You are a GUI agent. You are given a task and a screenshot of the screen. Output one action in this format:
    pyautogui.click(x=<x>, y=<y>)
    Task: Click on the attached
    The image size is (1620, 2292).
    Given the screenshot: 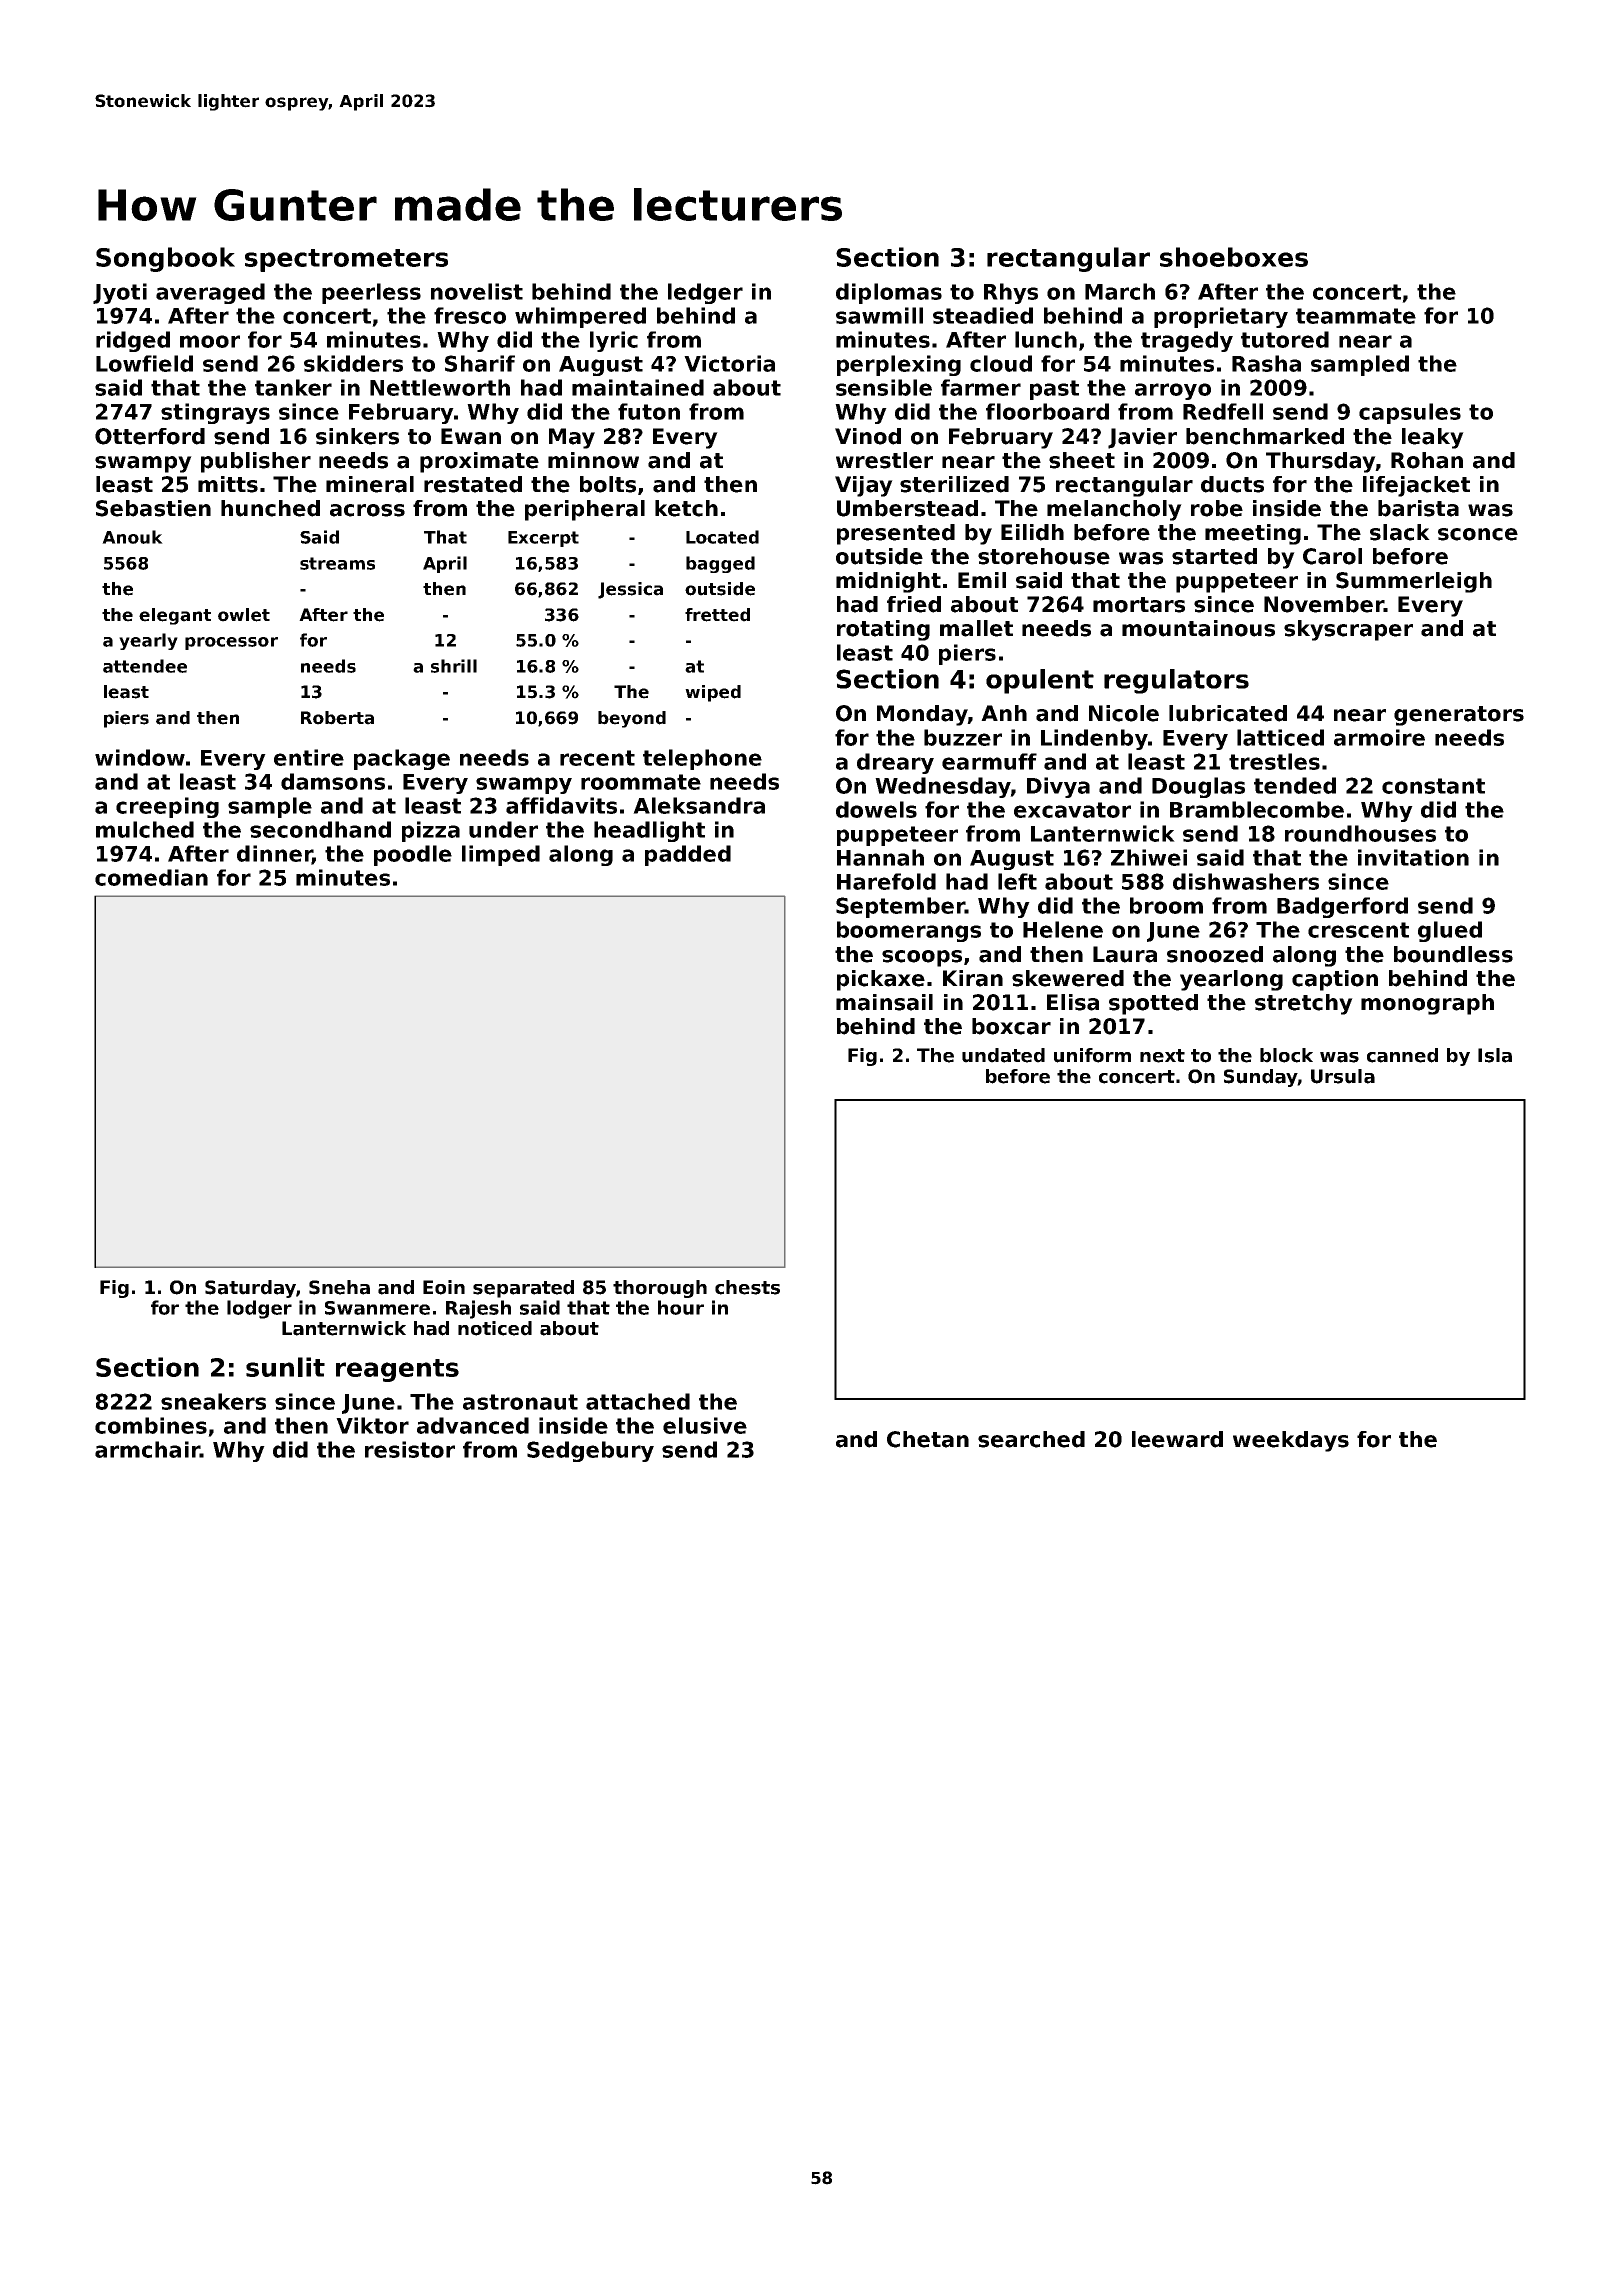 What is the action you would take?
    pyautogui.click(x=638, y=1401)
